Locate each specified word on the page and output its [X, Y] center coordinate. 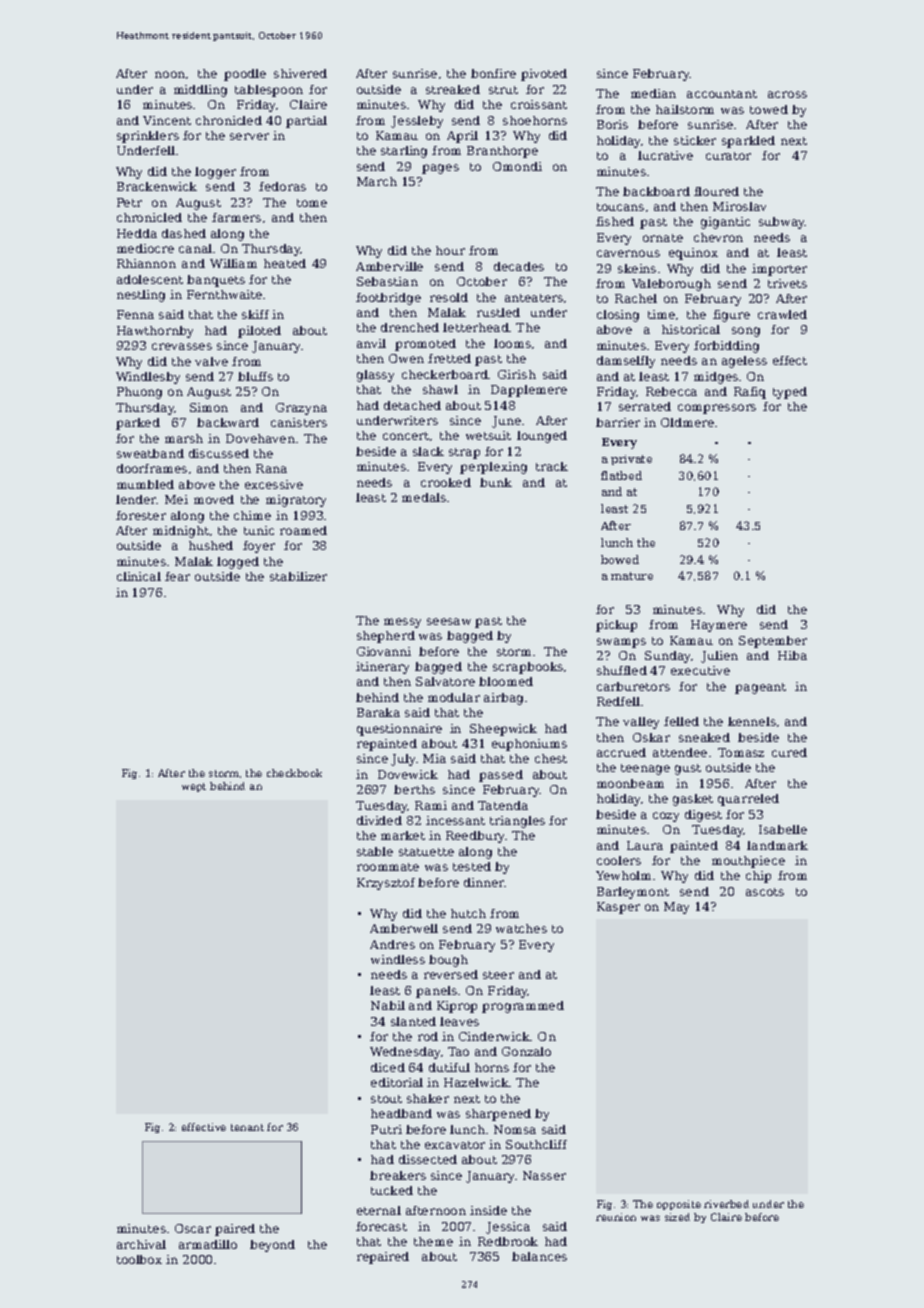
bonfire [493, 73]
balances [539, 1256]
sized [677, 1217]
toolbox [139, 1259]
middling [200, 91]
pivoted [544, 75]
